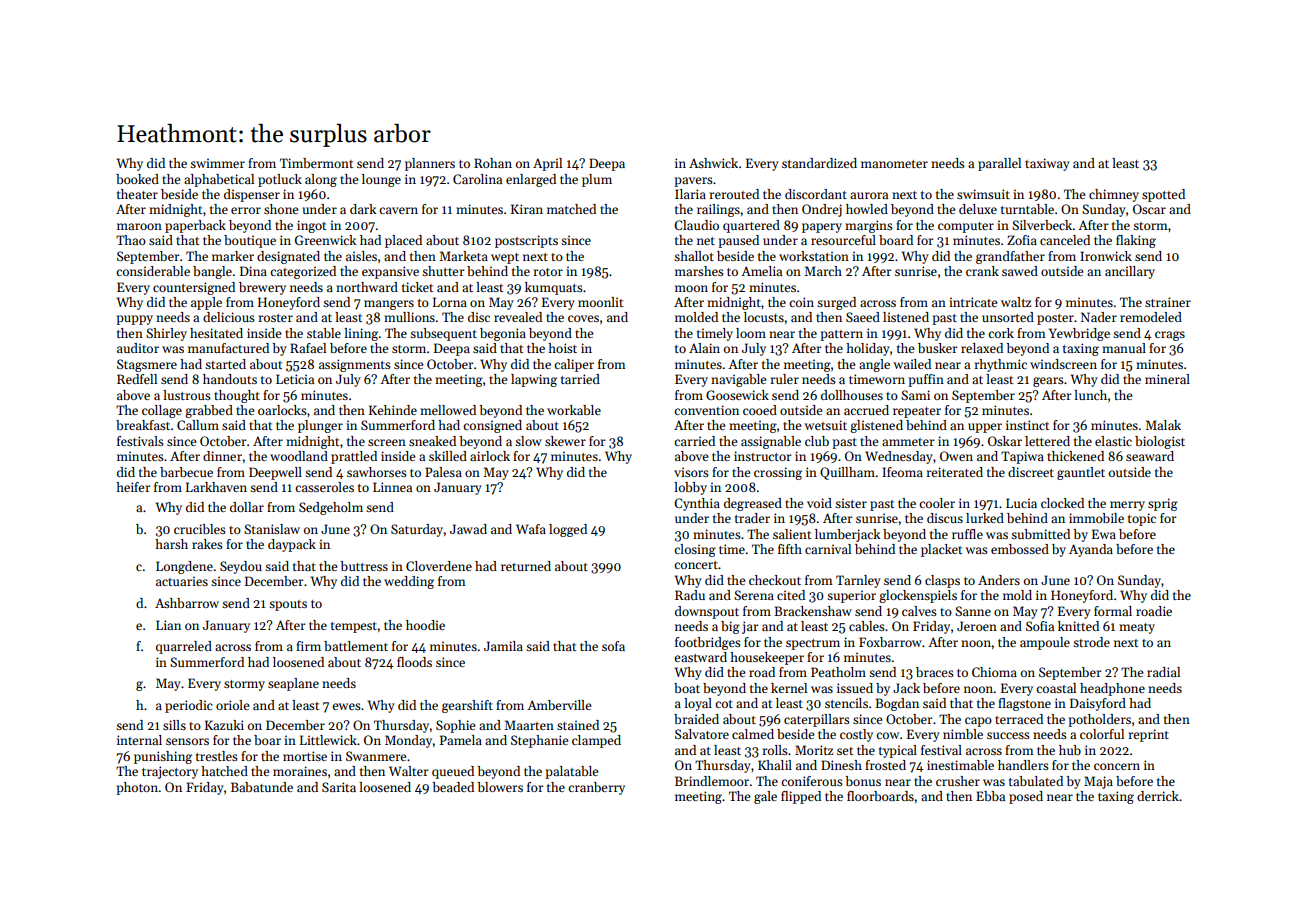  Describe the element at coordinates (693, 182) in the screenshot. I see `pavers` at that location.
